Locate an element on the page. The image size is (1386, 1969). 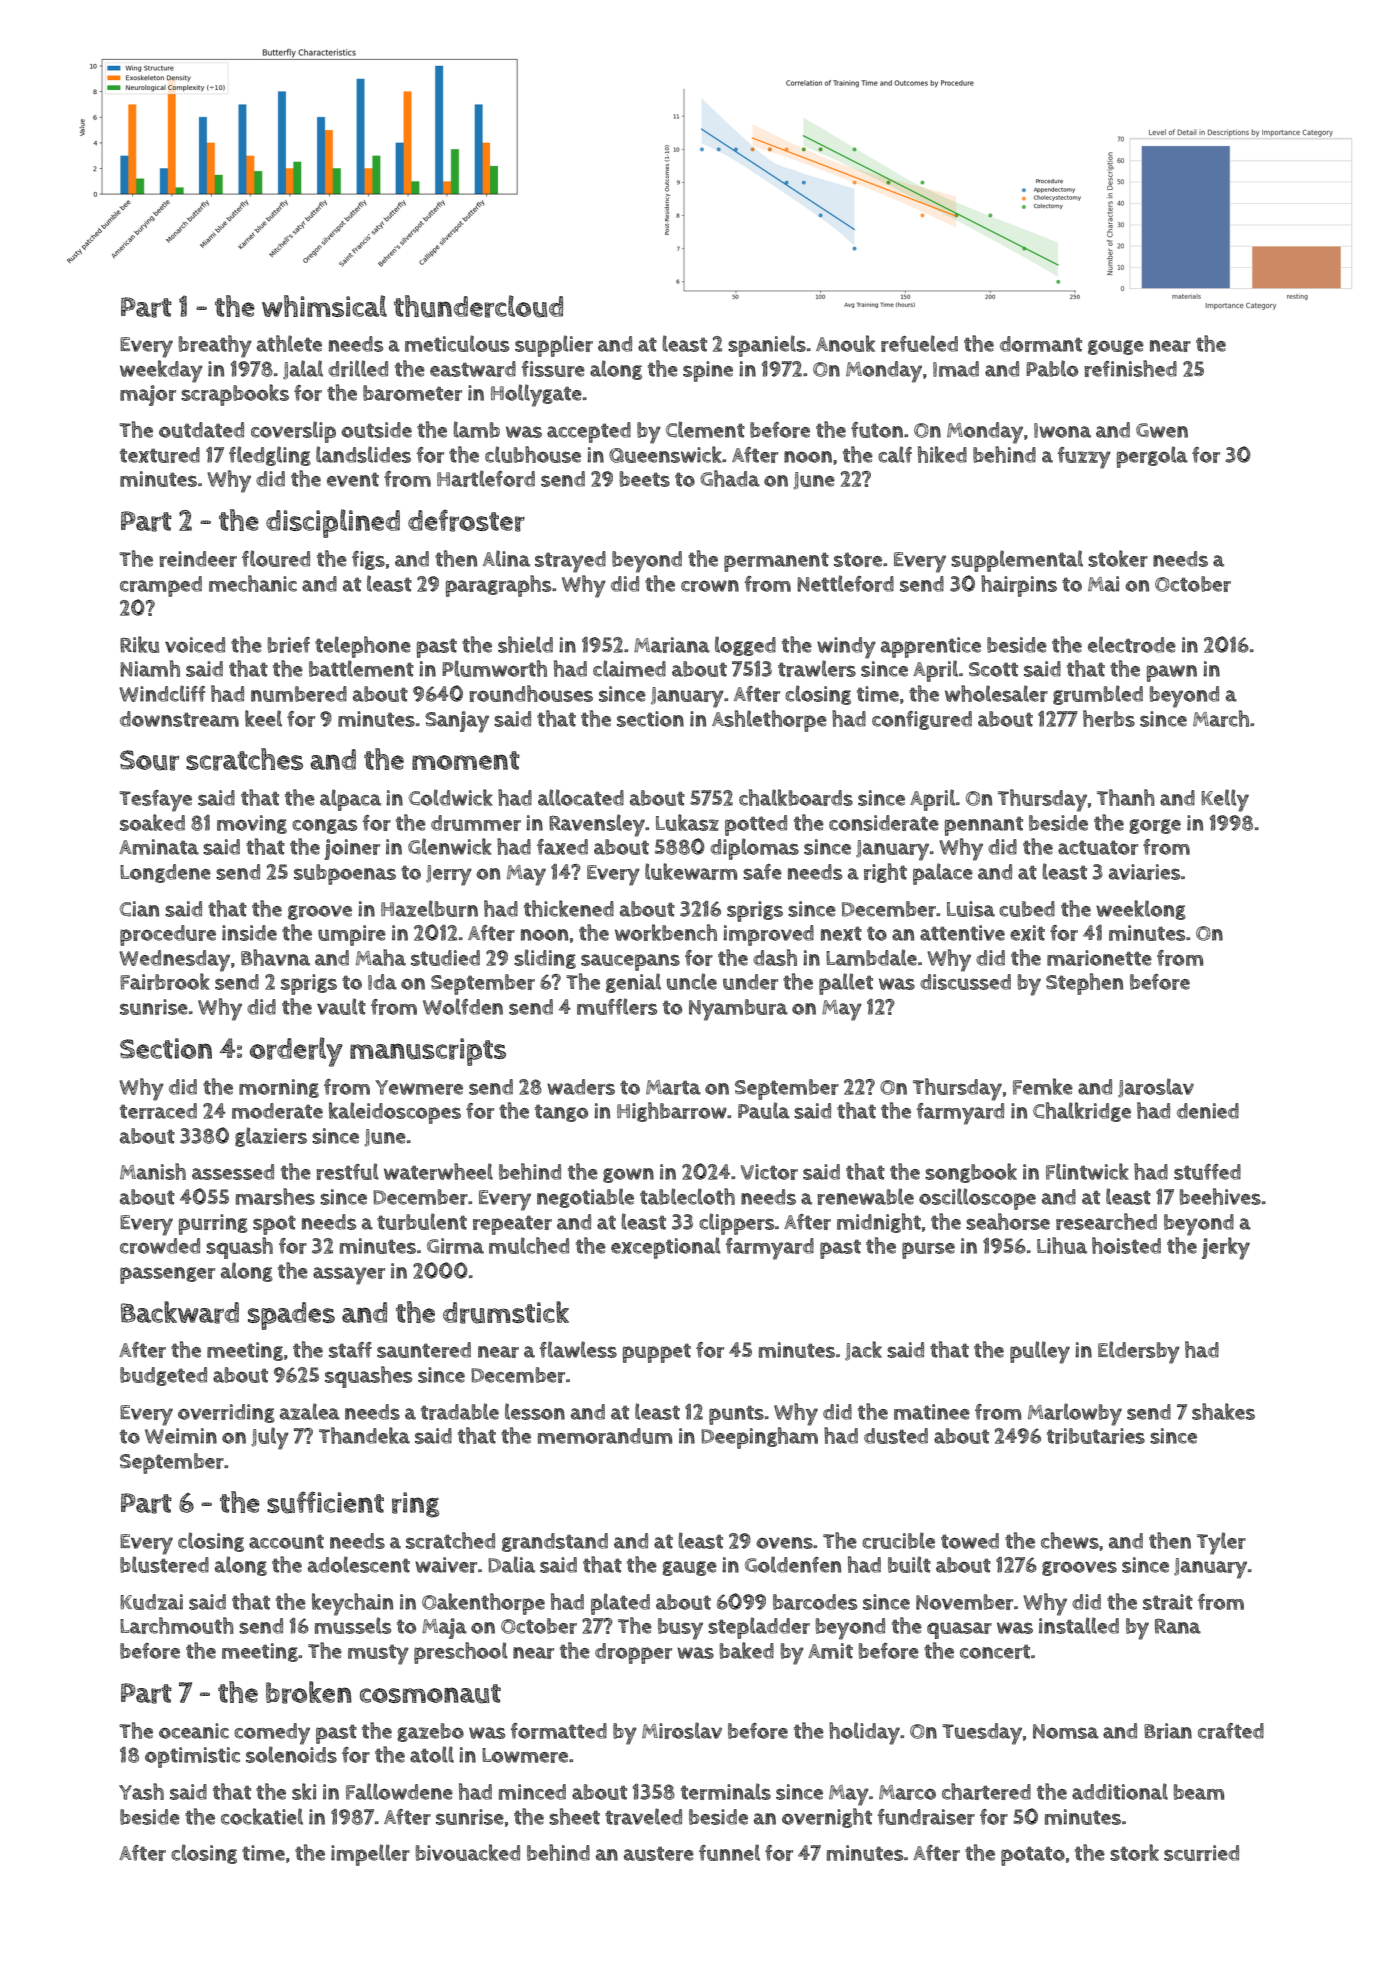
stuffed is located at coordinates (1207, 1172).
